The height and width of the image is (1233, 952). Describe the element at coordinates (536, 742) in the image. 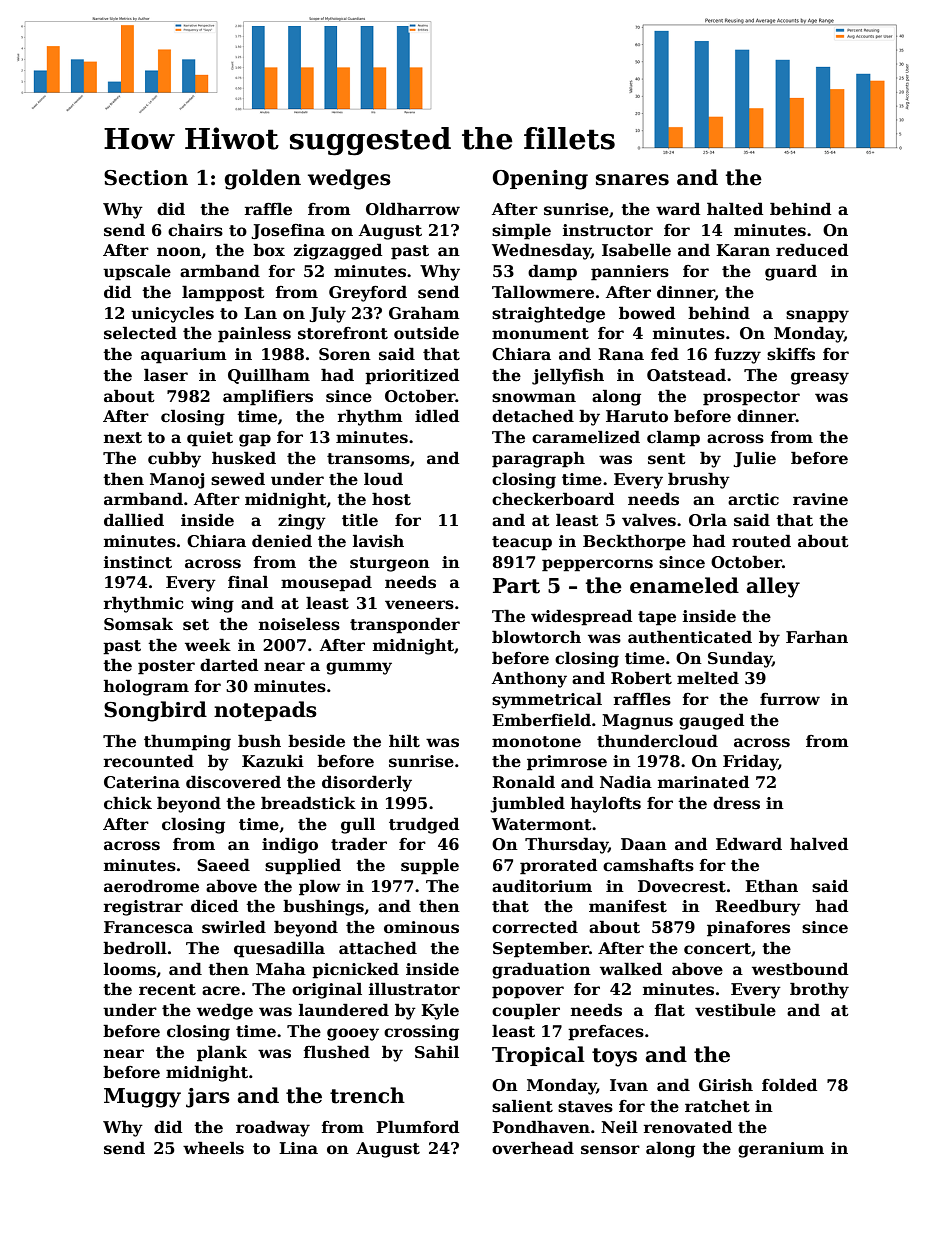

I see `monotone` at that location.
